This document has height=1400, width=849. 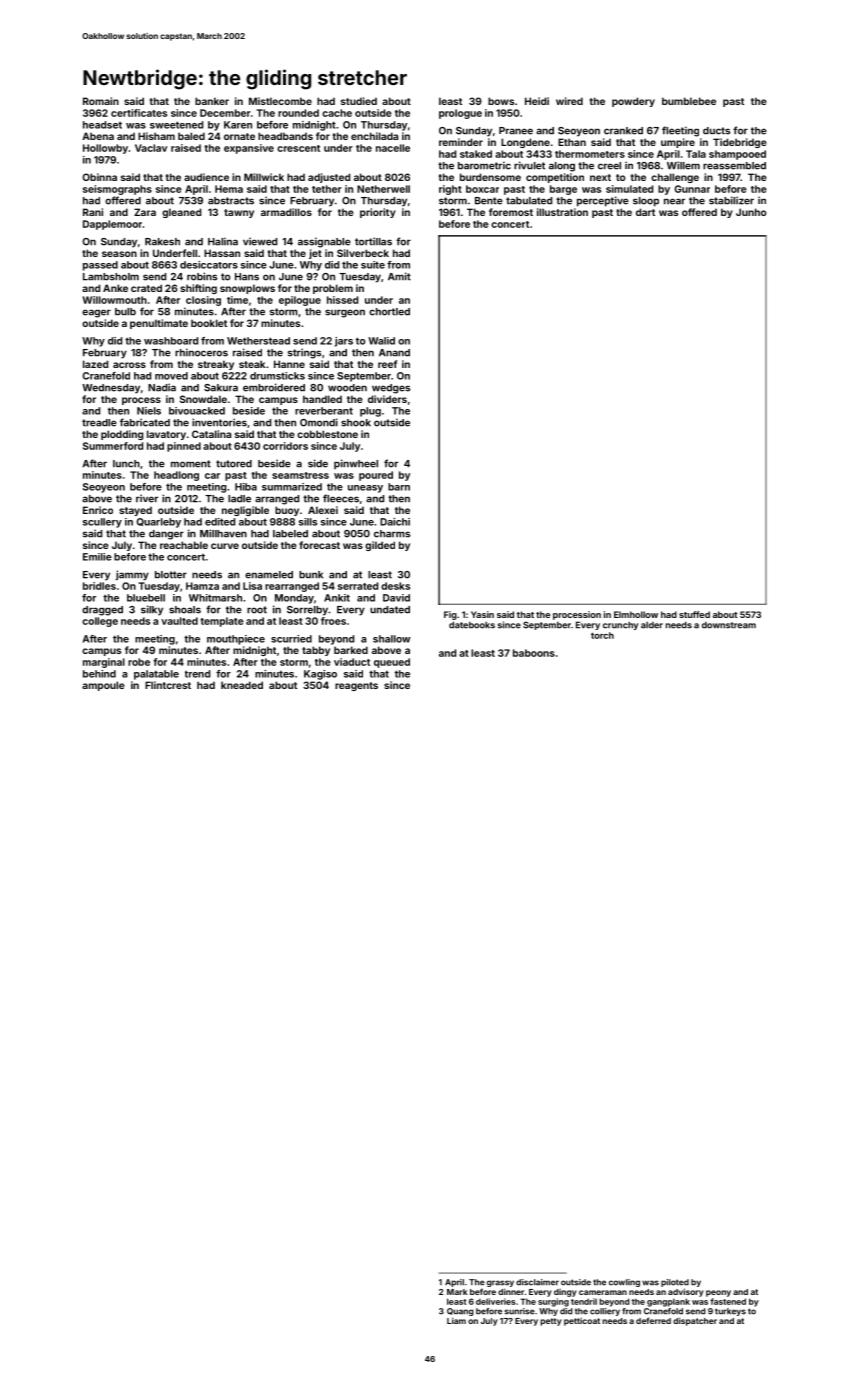 What do you see at coordinates (457, 1292) in the document?
I see `Mark` at bounding box center [457, 1292].
